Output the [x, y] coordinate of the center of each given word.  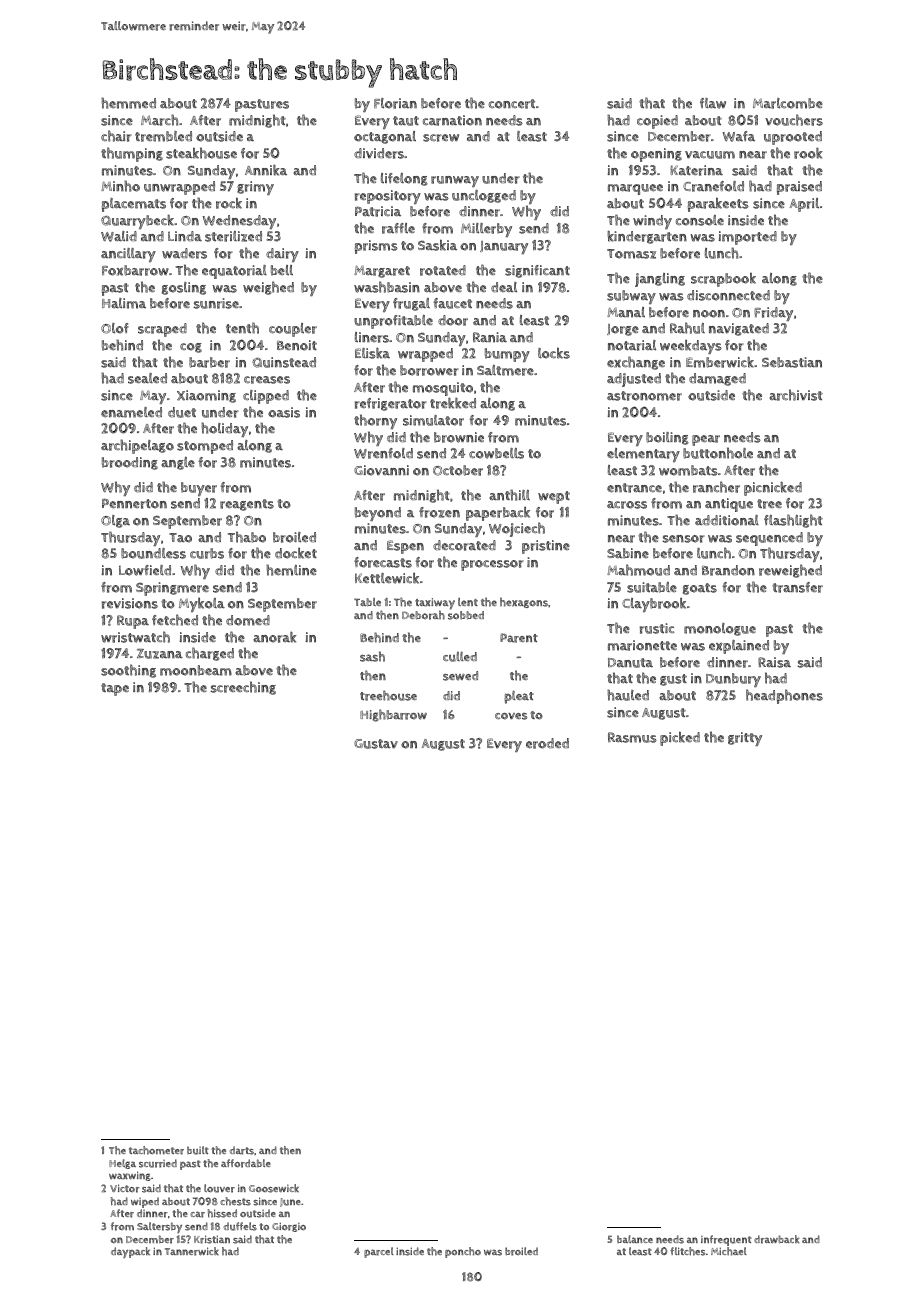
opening [656, 155]
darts [241, 1150]
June [290, 1202]
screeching [243, 688]
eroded [547, 743]
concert [512, 104]
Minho [120, 186]
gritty [745, 739]
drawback [776, 1239]
